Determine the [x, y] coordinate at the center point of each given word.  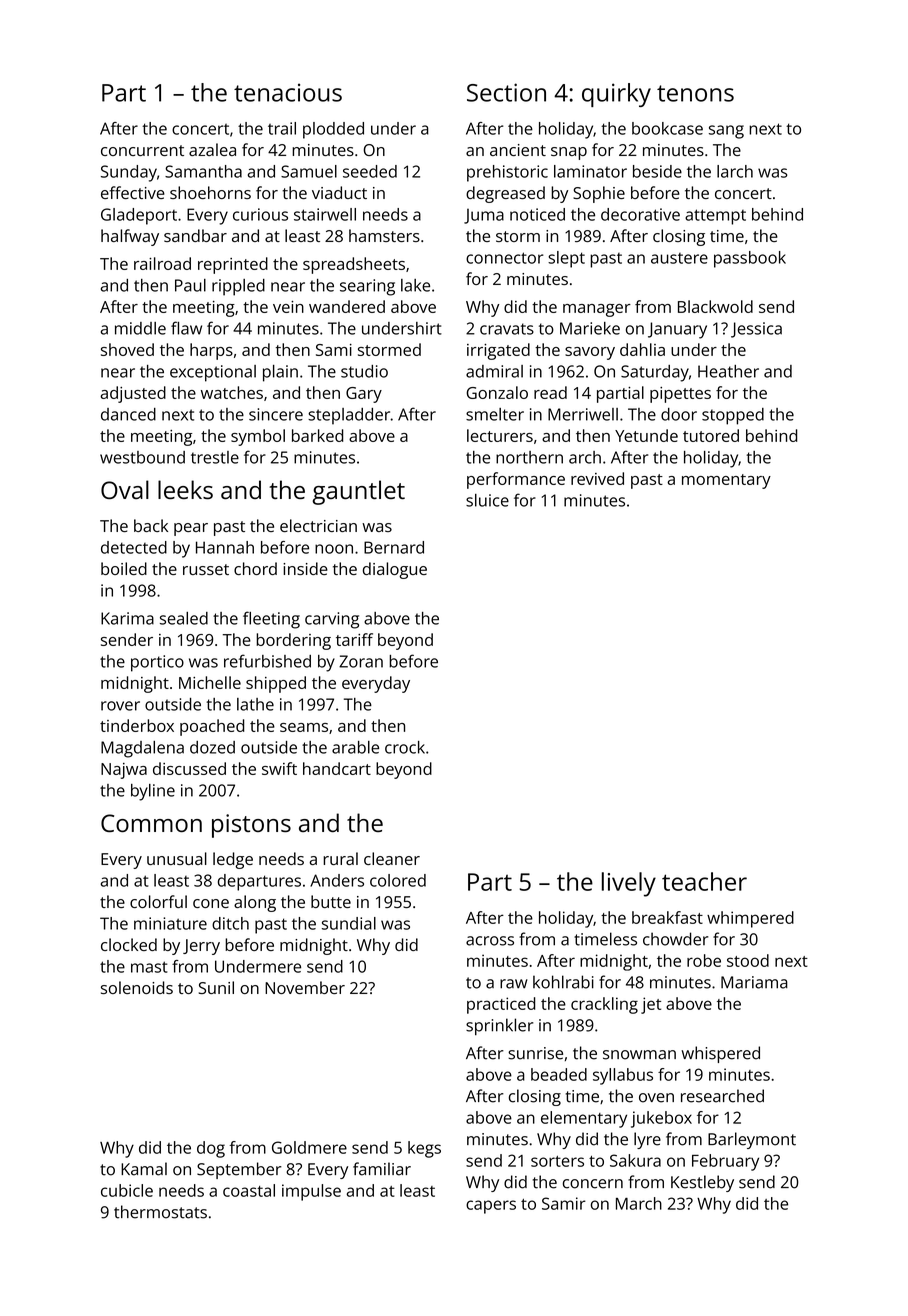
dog [211, 1149]
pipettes [680, 395]
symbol [258, 437]
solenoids [137, 987]
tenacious [288, 92]
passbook [750, 259]
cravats [507, 329]
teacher [704, 881]
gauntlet [358, 492]
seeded [370, 171]
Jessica [756, 330]
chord [255, 568]
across [490, 941]
